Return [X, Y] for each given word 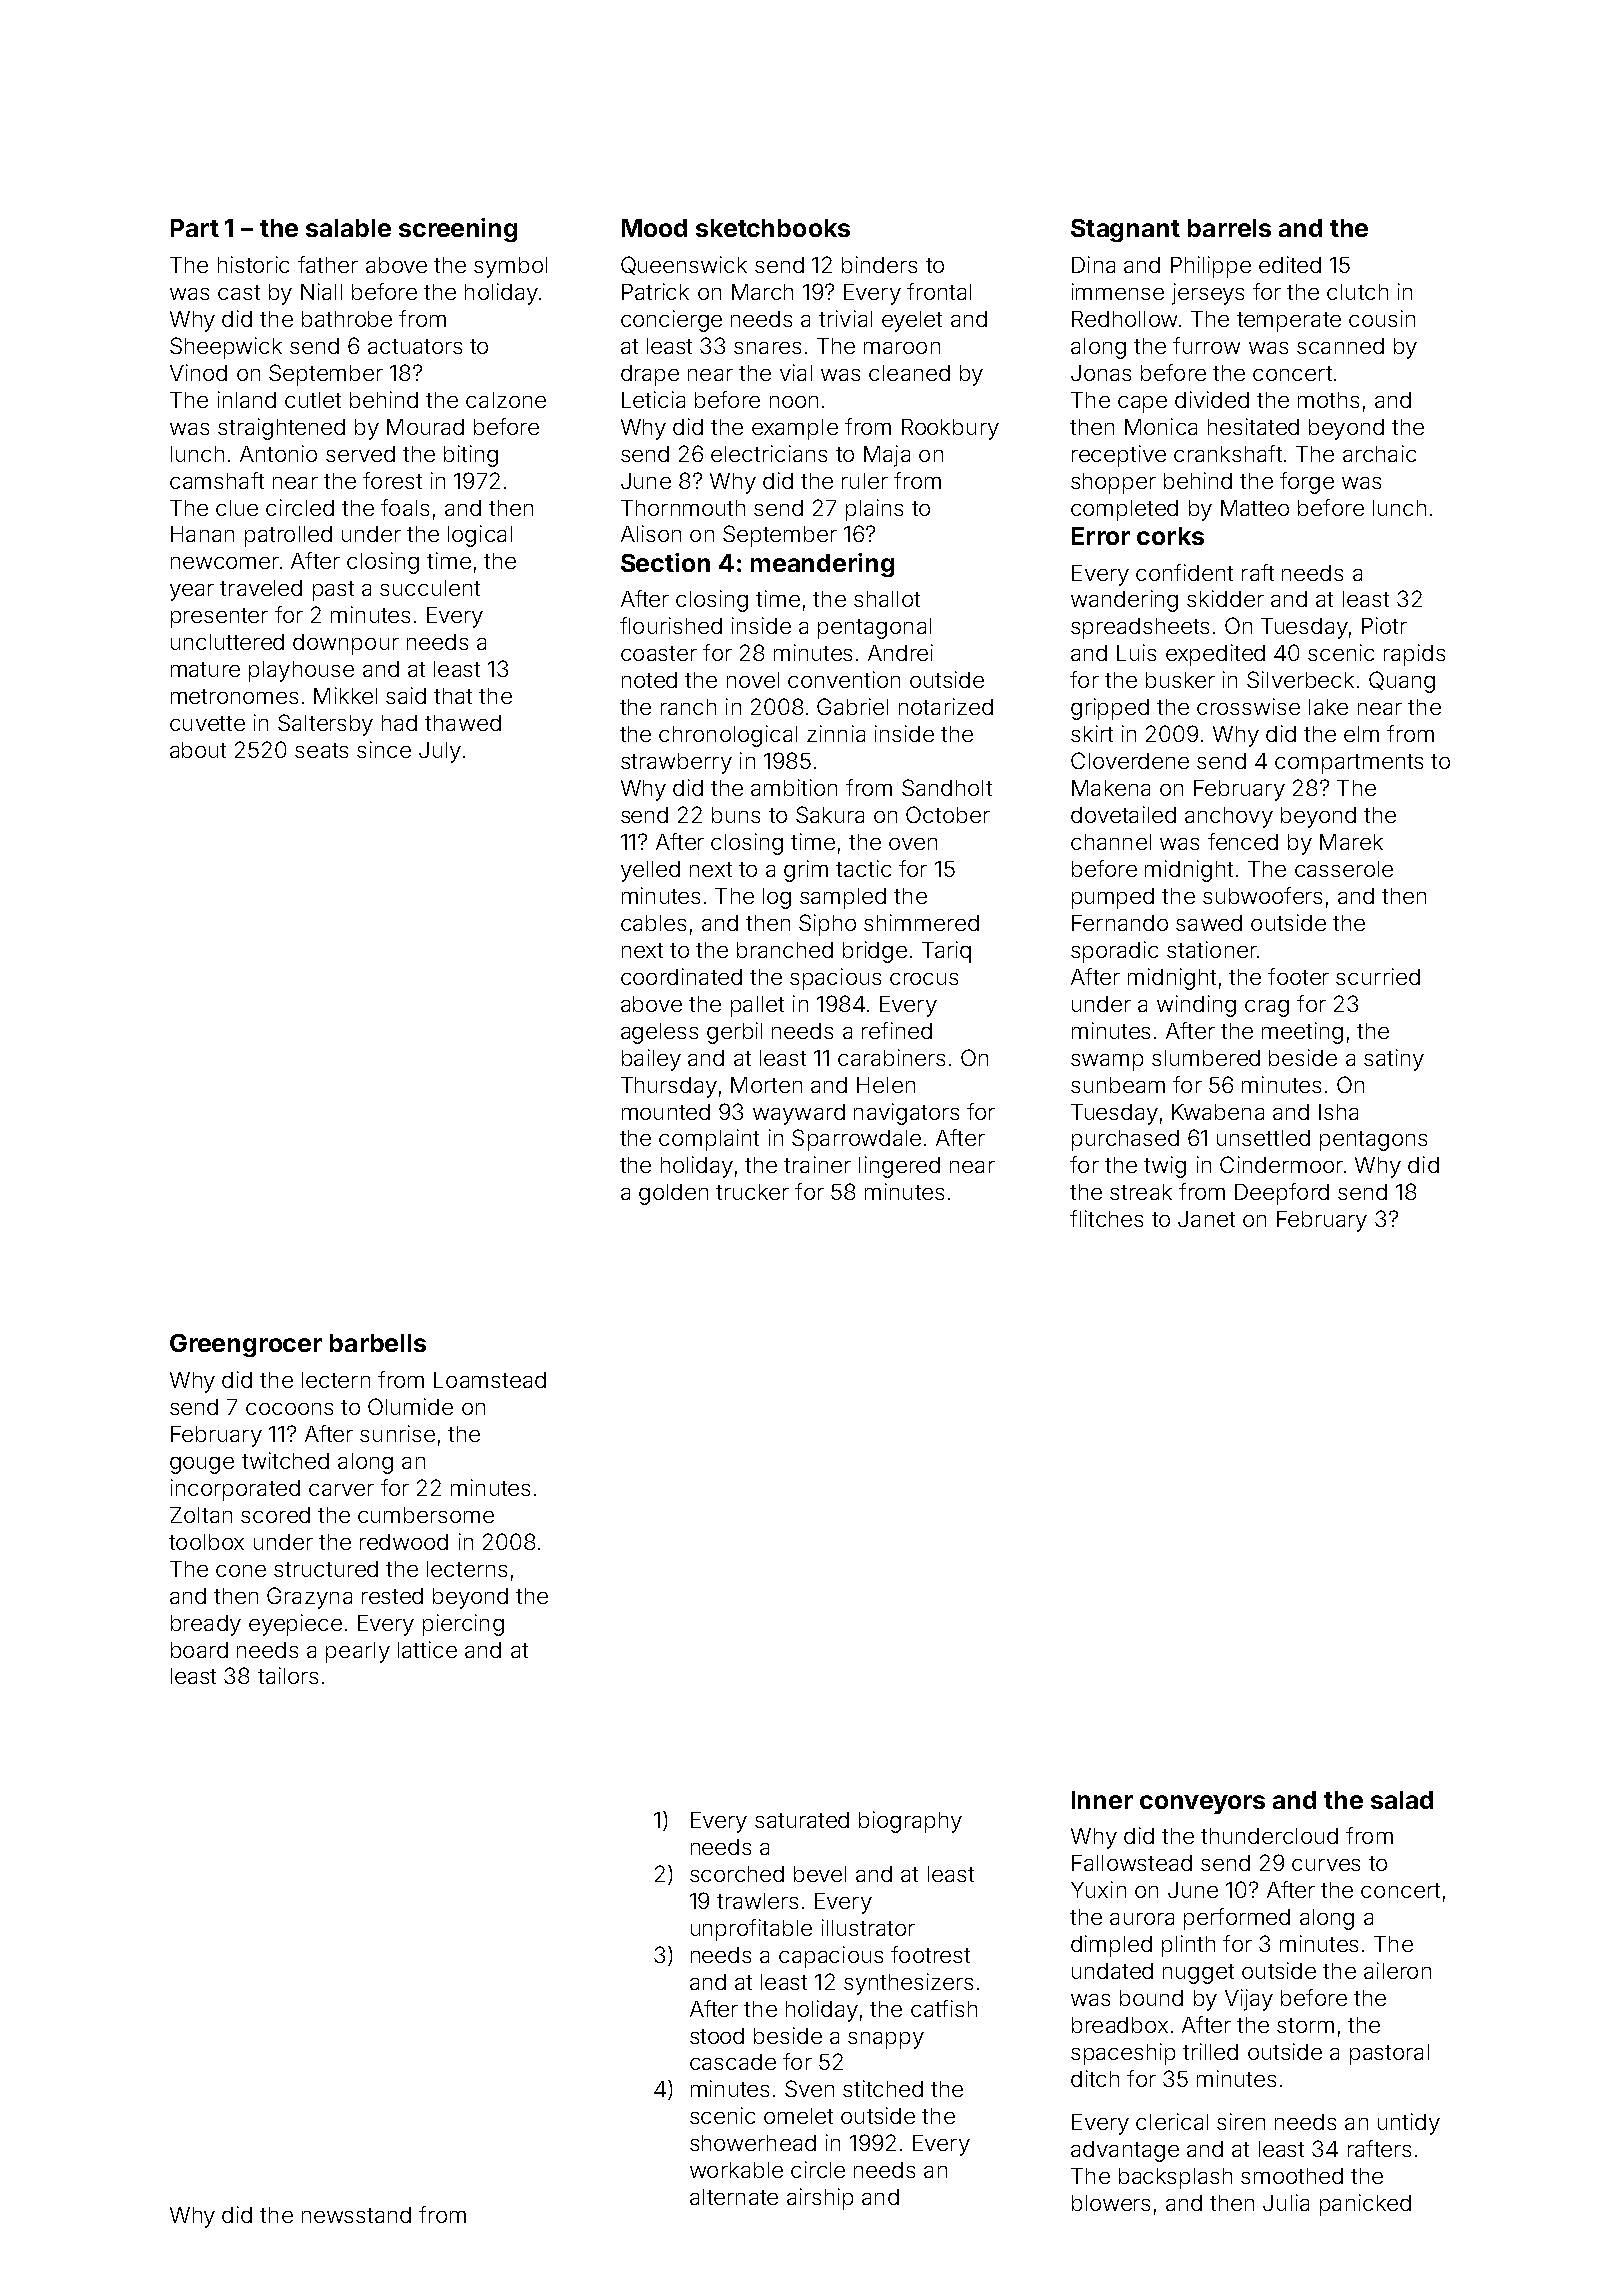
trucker [752, 1192]
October [948, 814]
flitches [1106, 1218]
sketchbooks [773, 228]
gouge [202, 1465]
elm [1361, 734]
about [198, 750]
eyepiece [295, 1625]
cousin [1382, 318]
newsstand [356, 2215]
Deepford [1282, 1194]
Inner [1102, 1800]
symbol [510, 267]
